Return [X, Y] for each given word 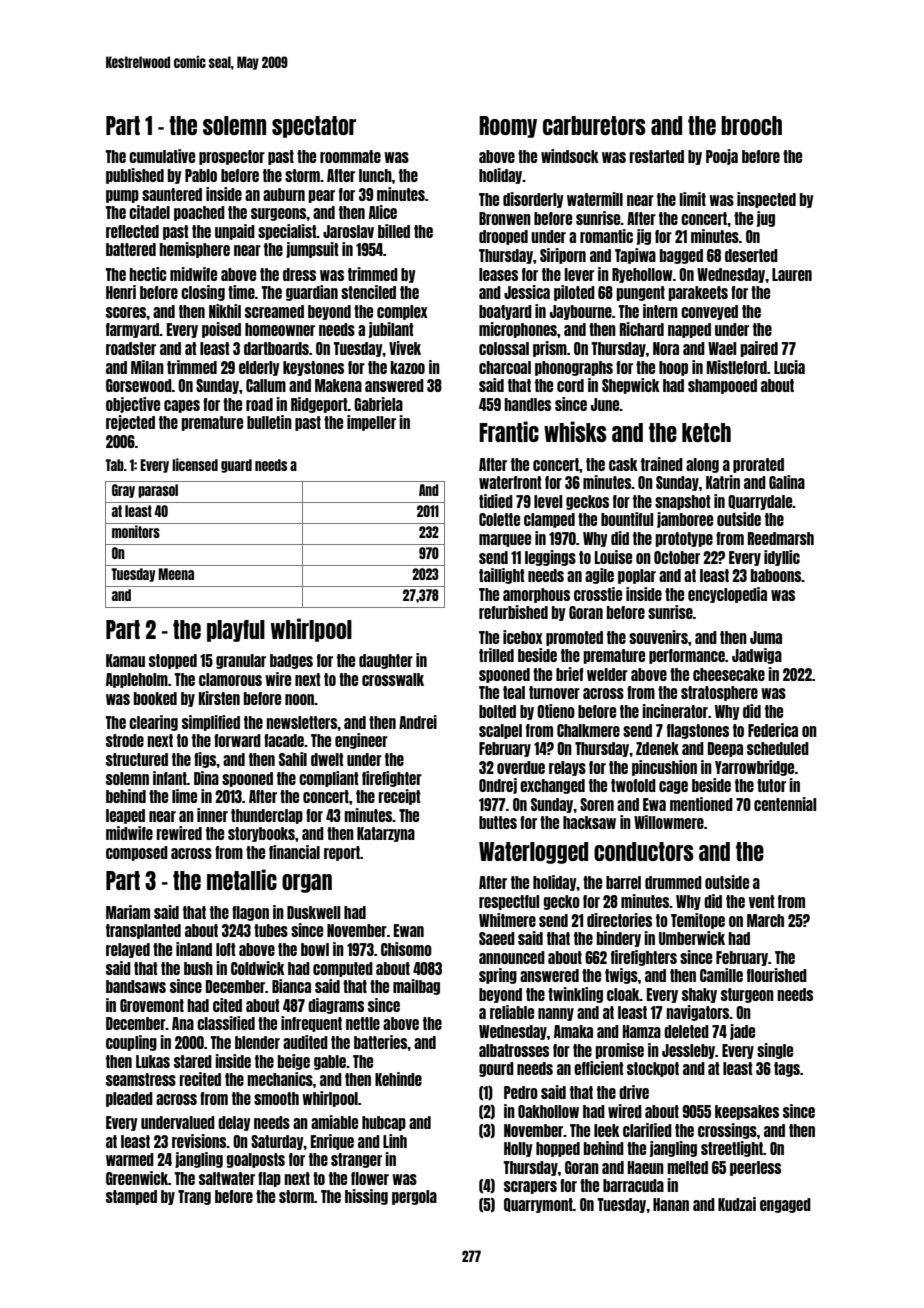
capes [182, 406]
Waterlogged [533, 853]
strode [125, 740]
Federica [773, 730]
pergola [414, 1197]
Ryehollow [642, 275]
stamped [131, 1197]
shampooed [722, 386]
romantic [606, 236]
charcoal [505, 367]
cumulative [162, 156]
